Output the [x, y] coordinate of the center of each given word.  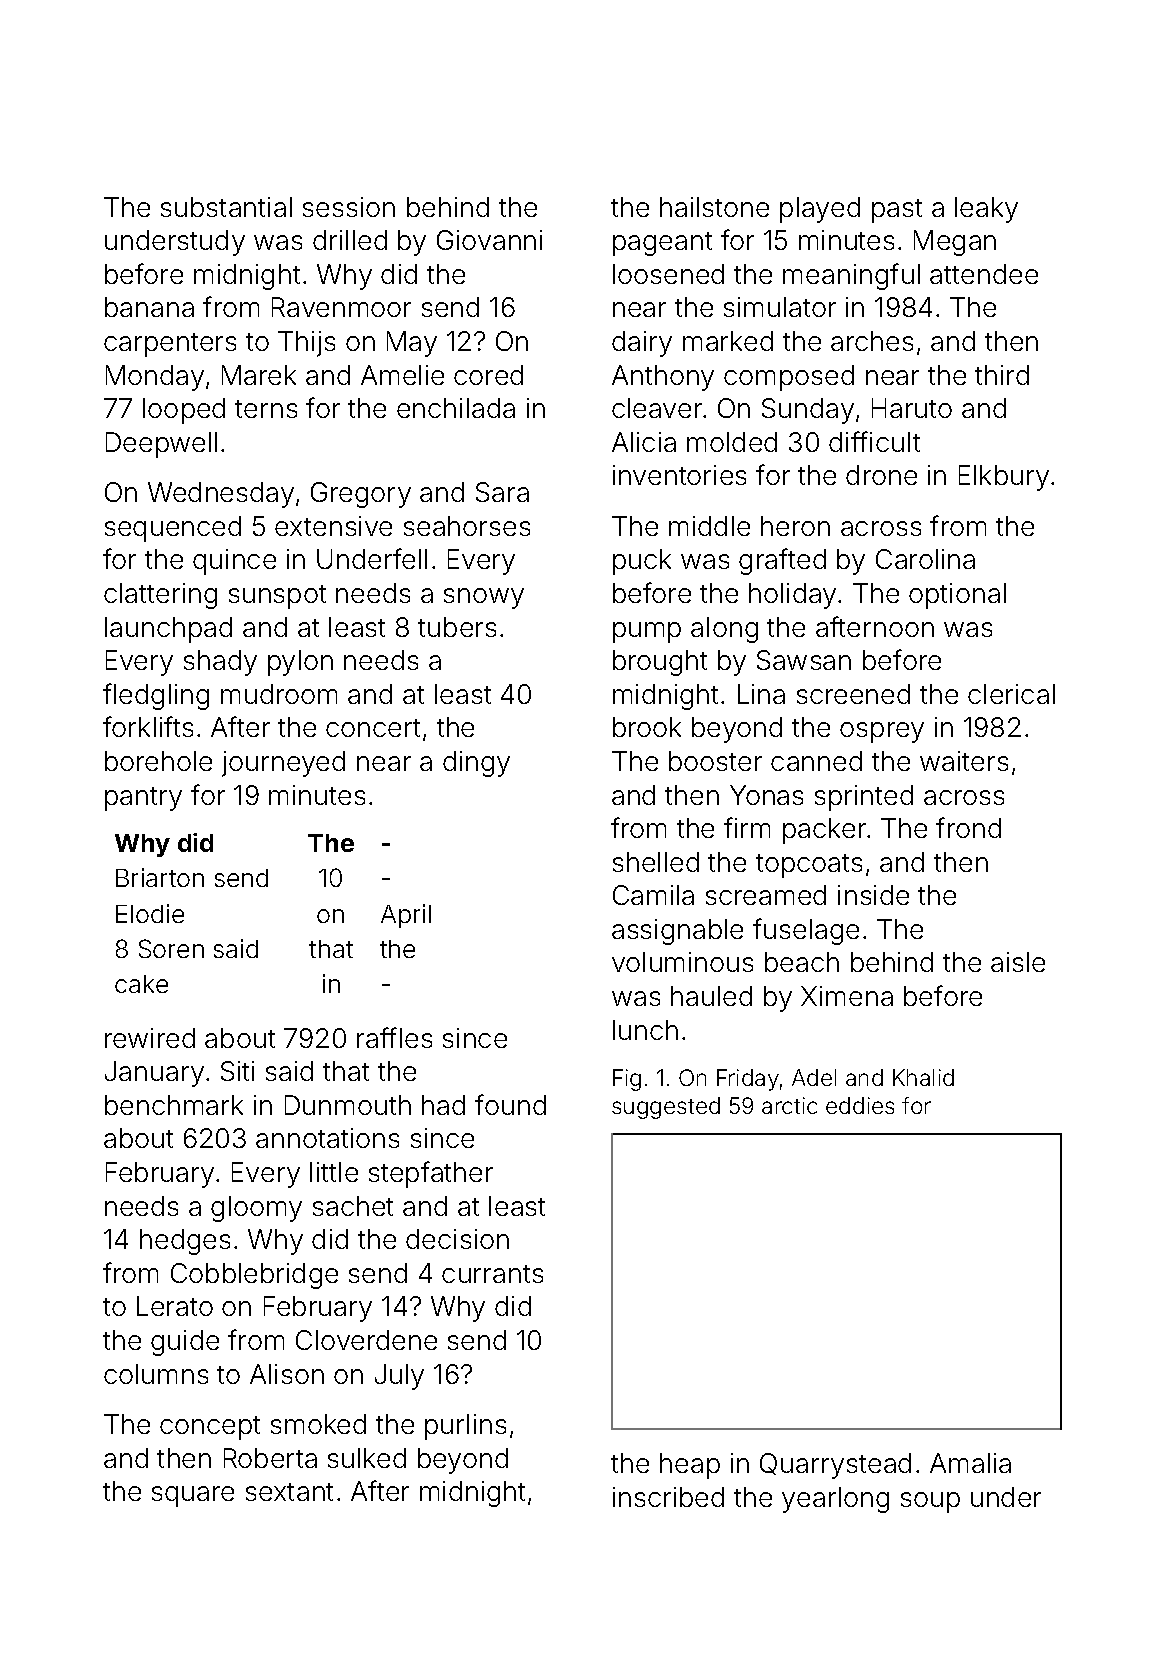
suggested [666, 1108]
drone [881, 475]
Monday [155, 378]
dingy [476, 764]
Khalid [923, 1077]
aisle [1018, 962]
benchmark [174, 1105]
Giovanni [489, 240]
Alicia [644, 442]
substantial [226, 207]
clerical [1011, 694]
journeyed [283, 764]
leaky [986, 210]
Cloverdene [366, 1340]
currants [492, 1274]
